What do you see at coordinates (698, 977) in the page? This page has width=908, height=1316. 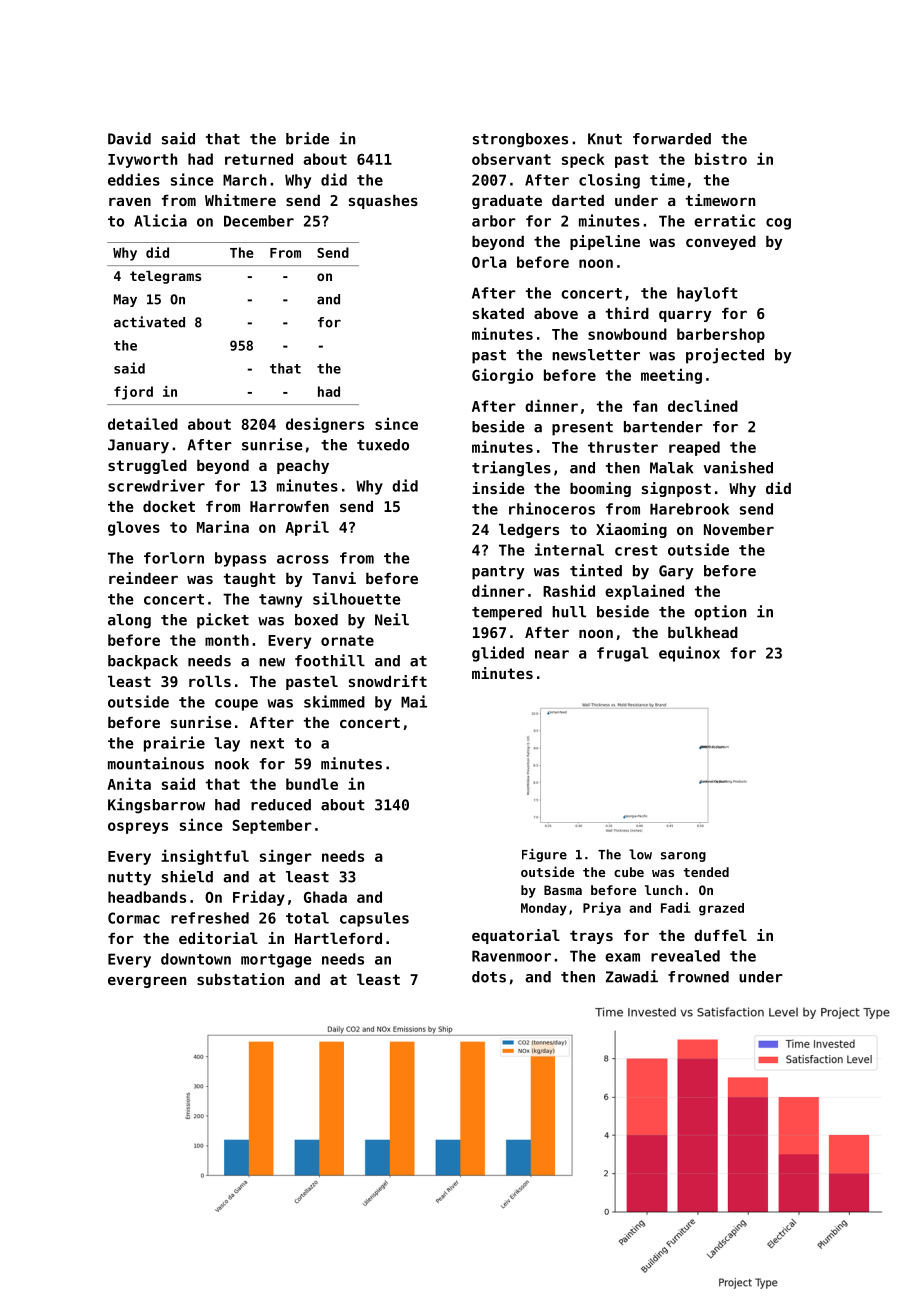 I see `frowned` at bounding box center [698, 977].
